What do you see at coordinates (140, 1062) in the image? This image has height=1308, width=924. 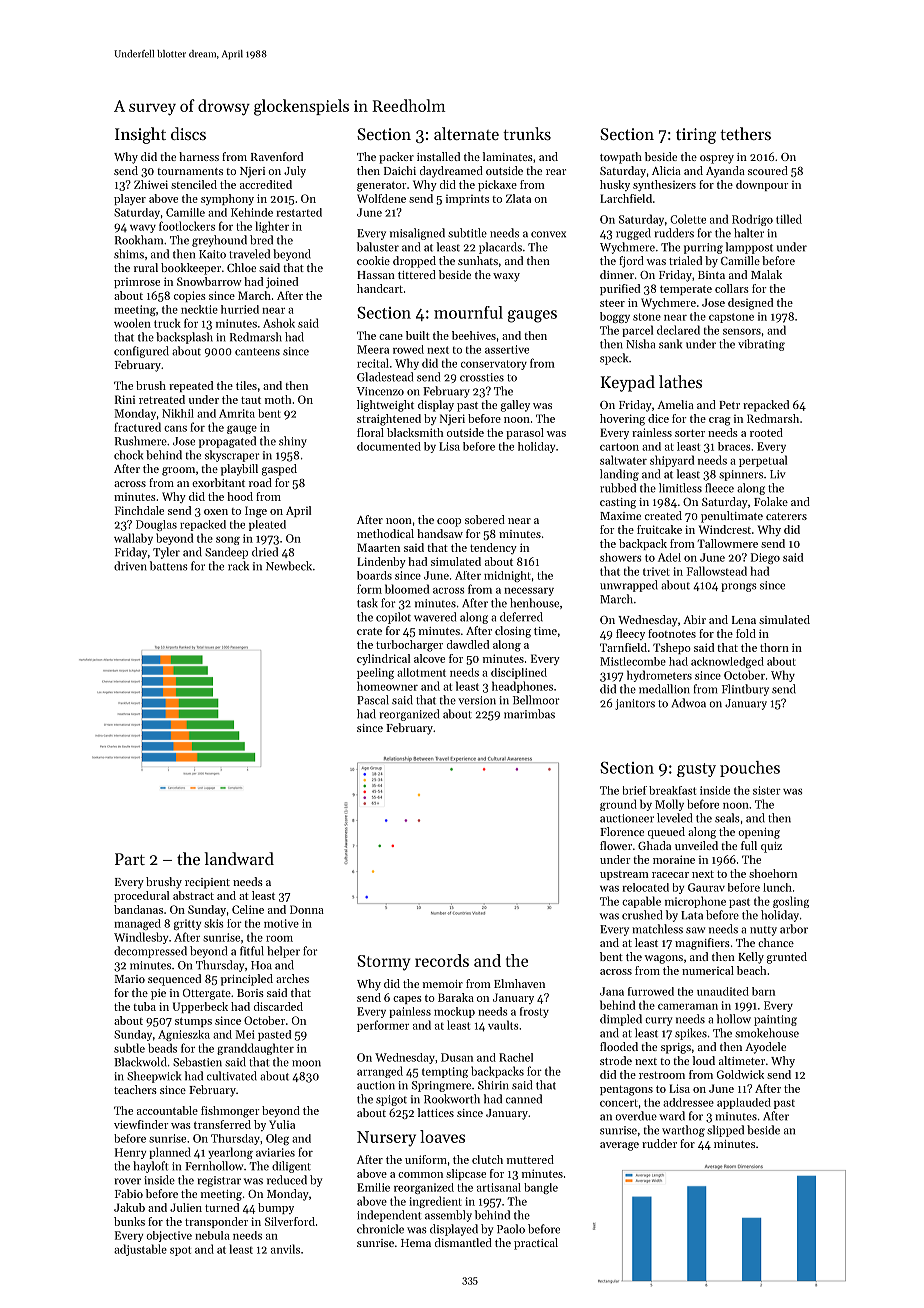 I see `Blackwold` at bounding box center [140, 1062].
